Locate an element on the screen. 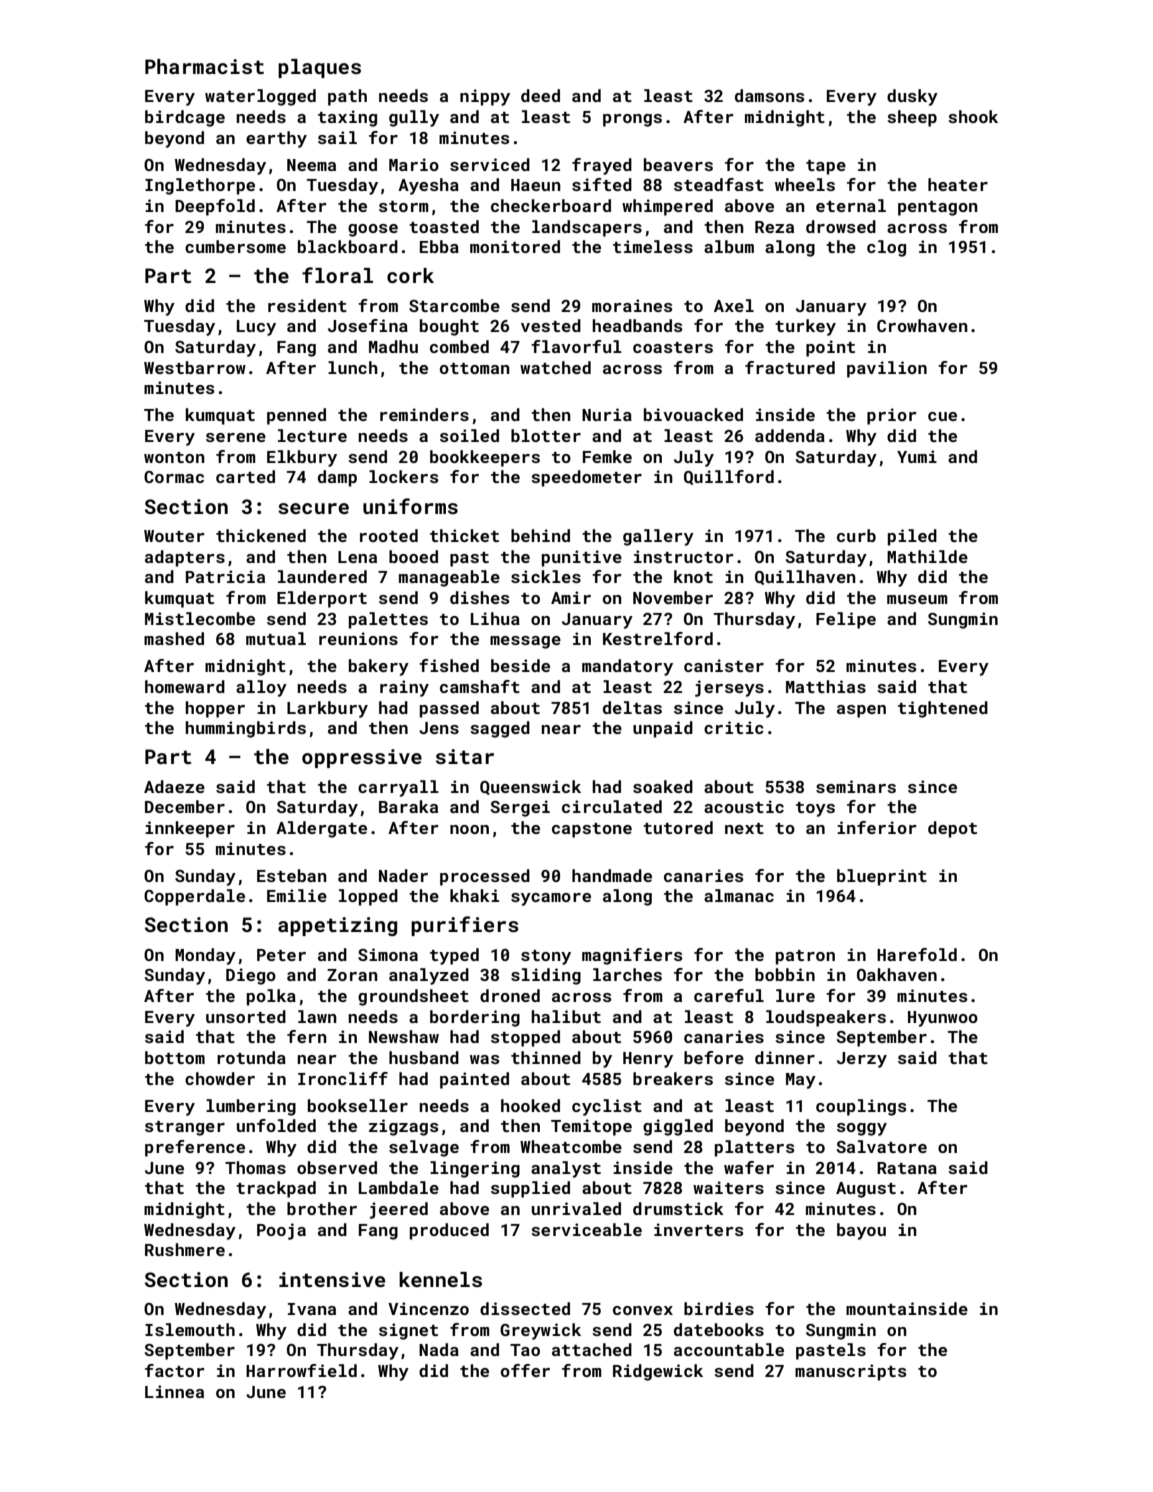 This screenshot has height=1492, width=1153. Pharmacist is located at coordinates (204, 66).
